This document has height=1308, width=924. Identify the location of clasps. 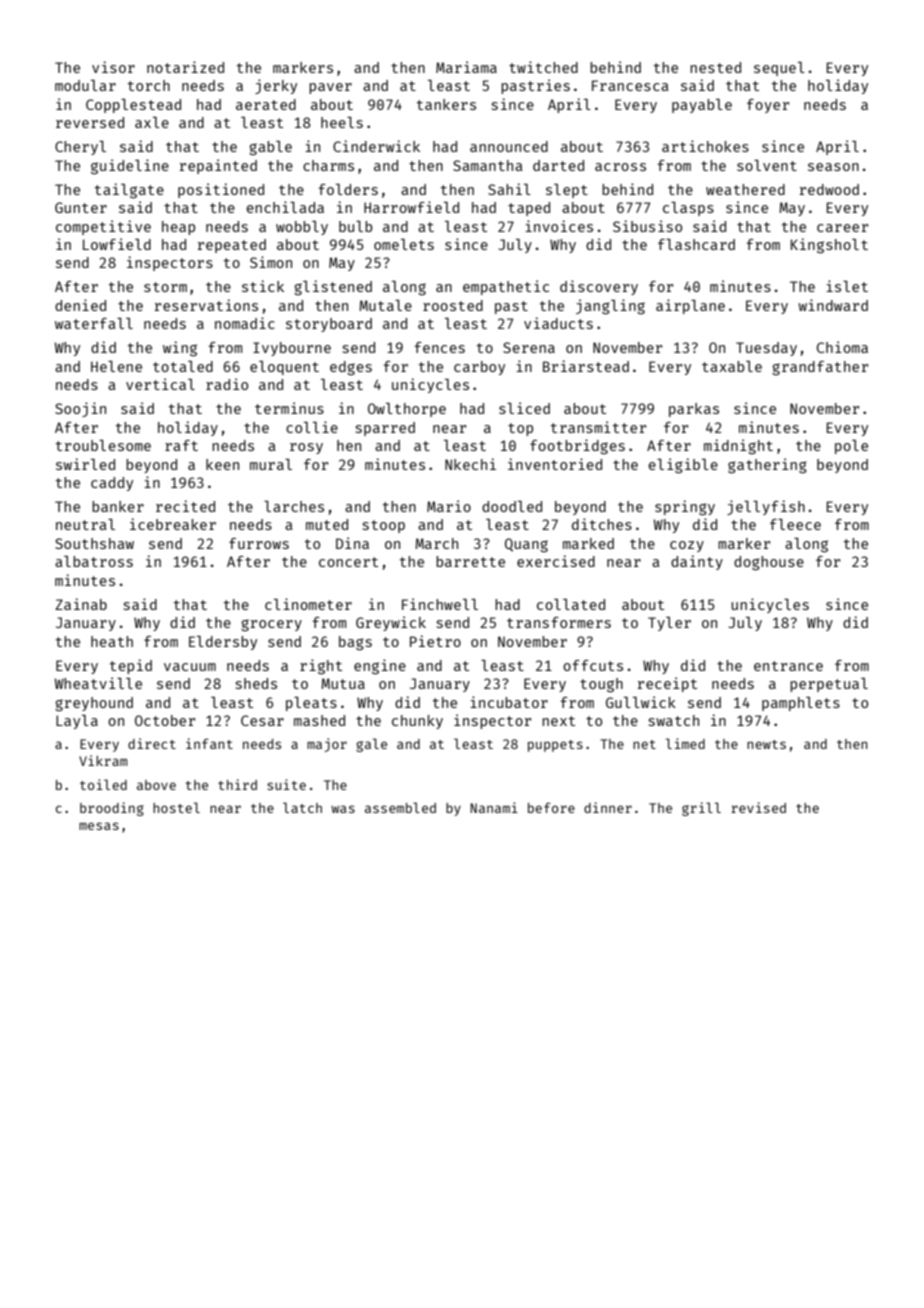
(688, 209).
